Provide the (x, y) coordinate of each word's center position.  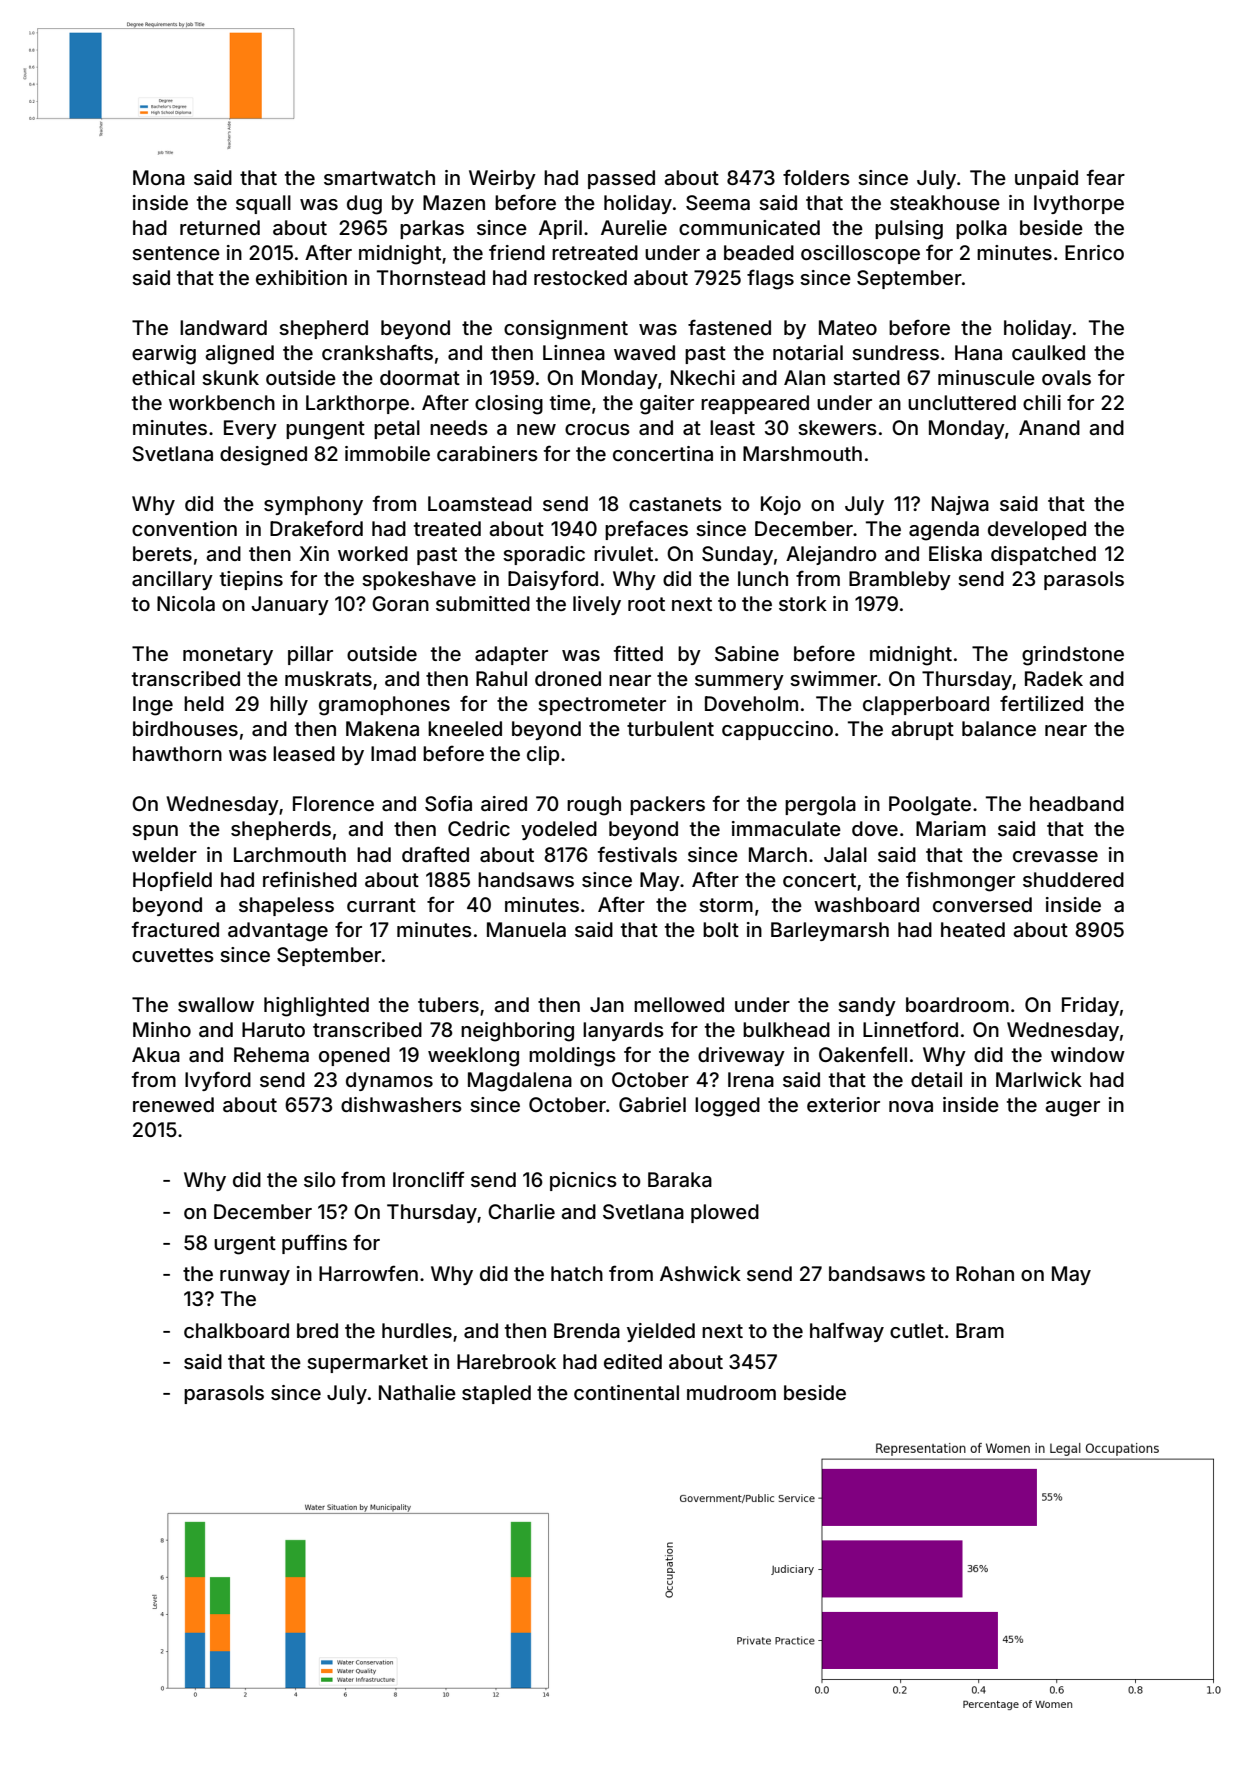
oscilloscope (860, 254)
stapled (496, 1394)
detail (936, 1079)
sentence (176, 253)
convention (184, 528)
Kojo (781, 505)
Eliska (955, 553)
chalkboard (236, 1330)
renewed (173, 1104)
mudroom (731, 1392)
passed (621, 179)
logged (727, 1107)
